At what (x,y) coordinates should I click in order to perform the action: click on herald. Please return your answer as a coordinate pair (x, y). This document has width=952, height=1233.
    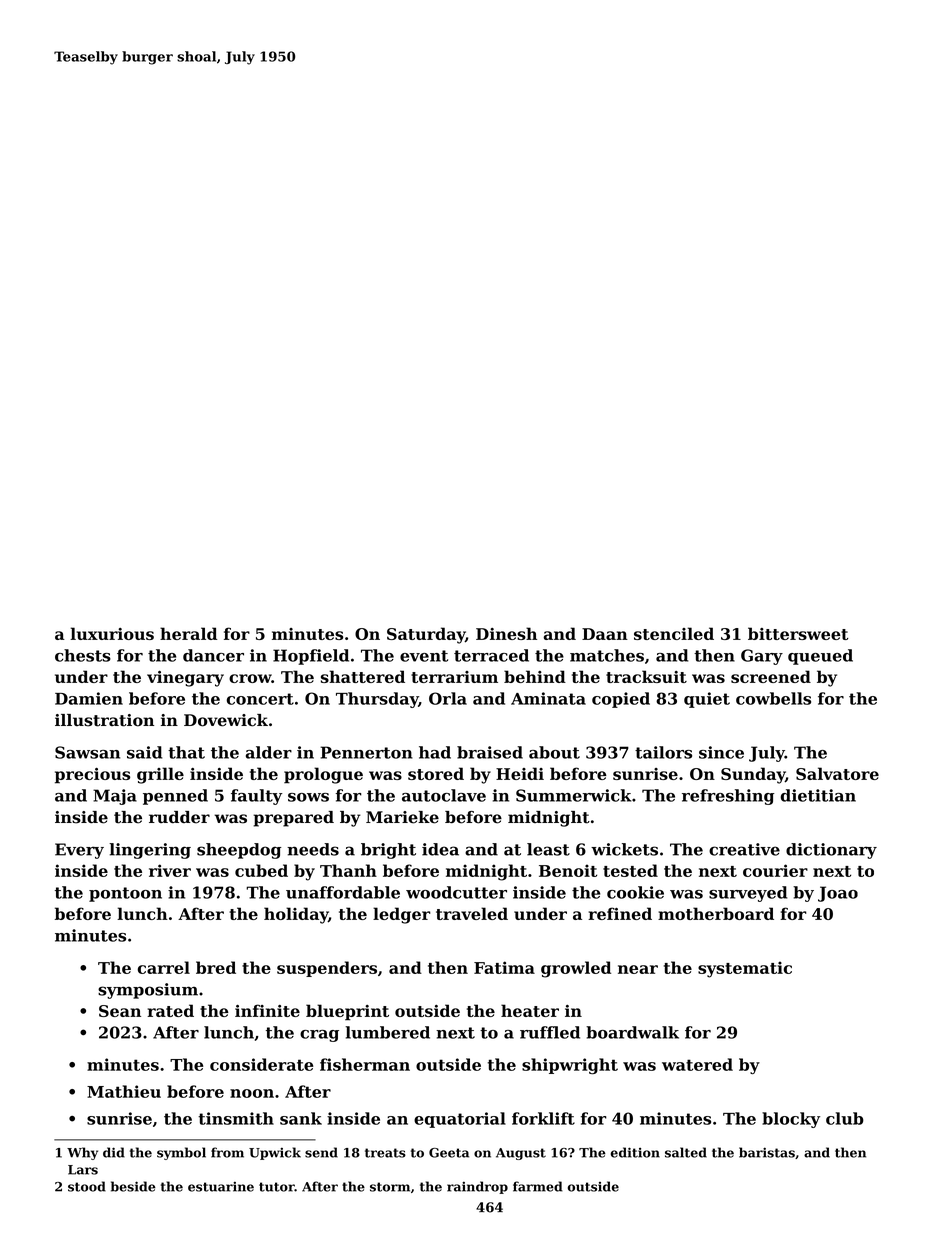
    Looking at the image, I should click on (188, 633).
